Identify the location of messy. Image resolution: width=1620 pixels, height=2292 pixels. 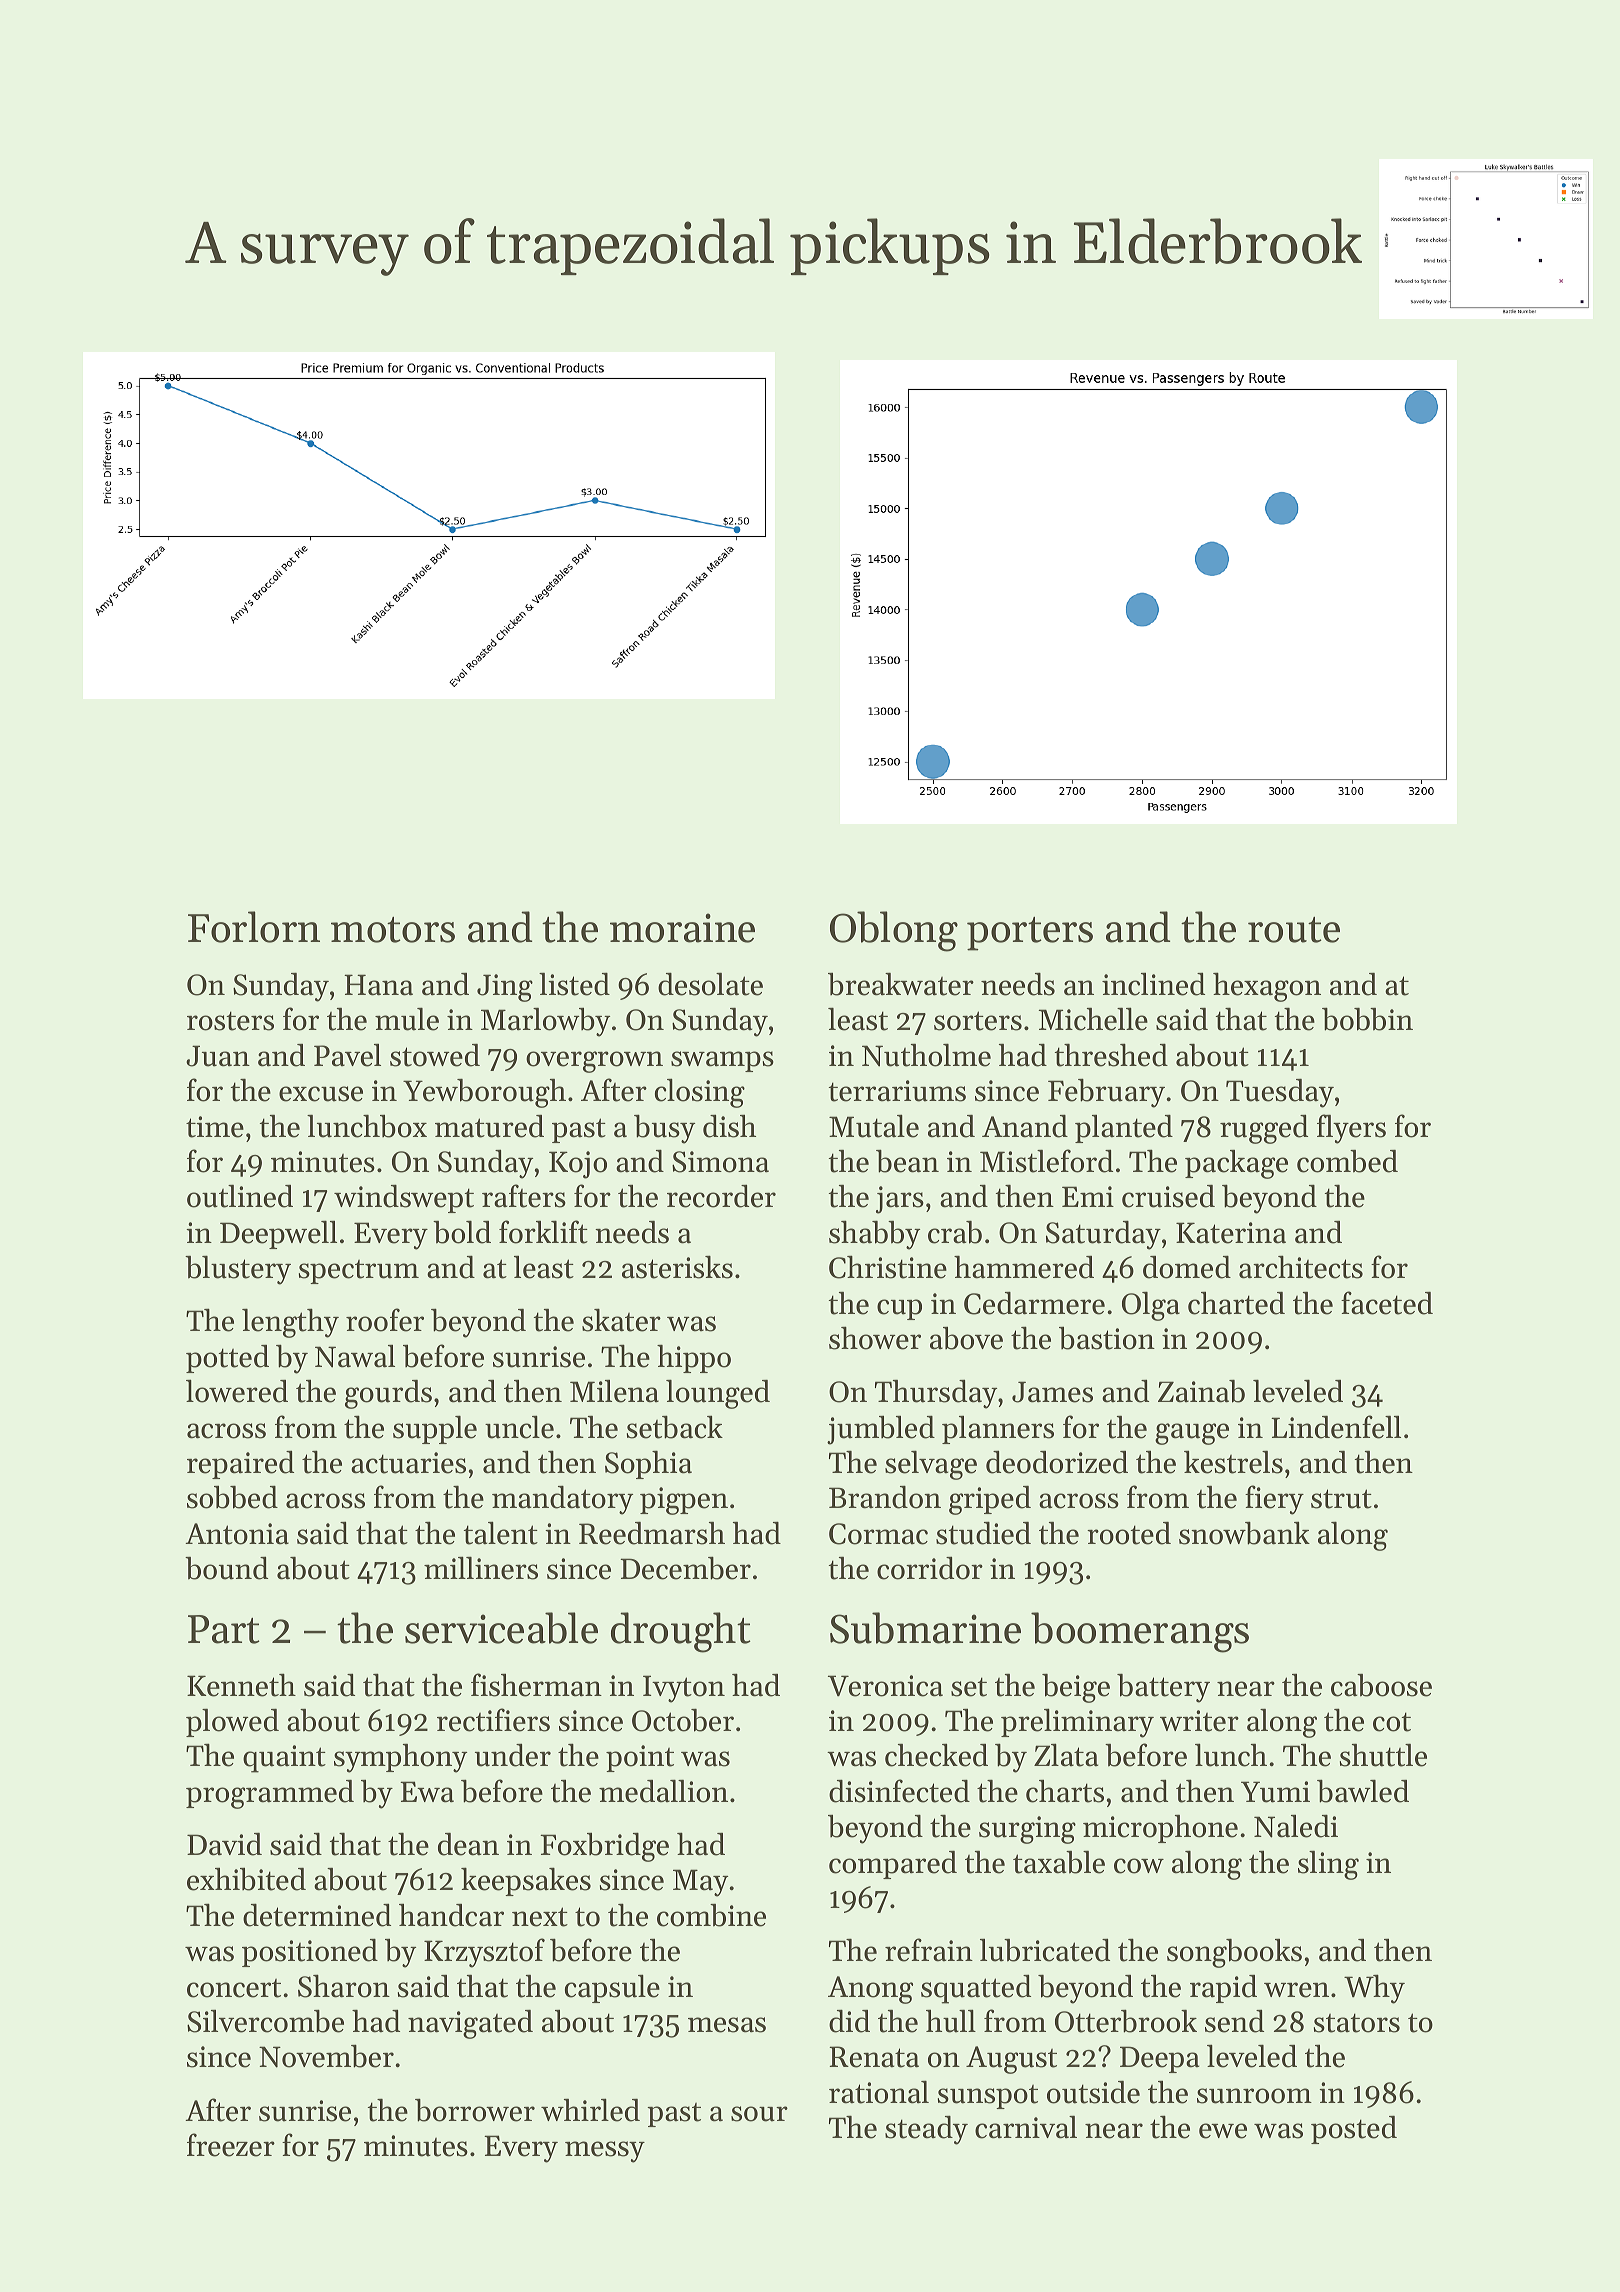
(605, 2152).
